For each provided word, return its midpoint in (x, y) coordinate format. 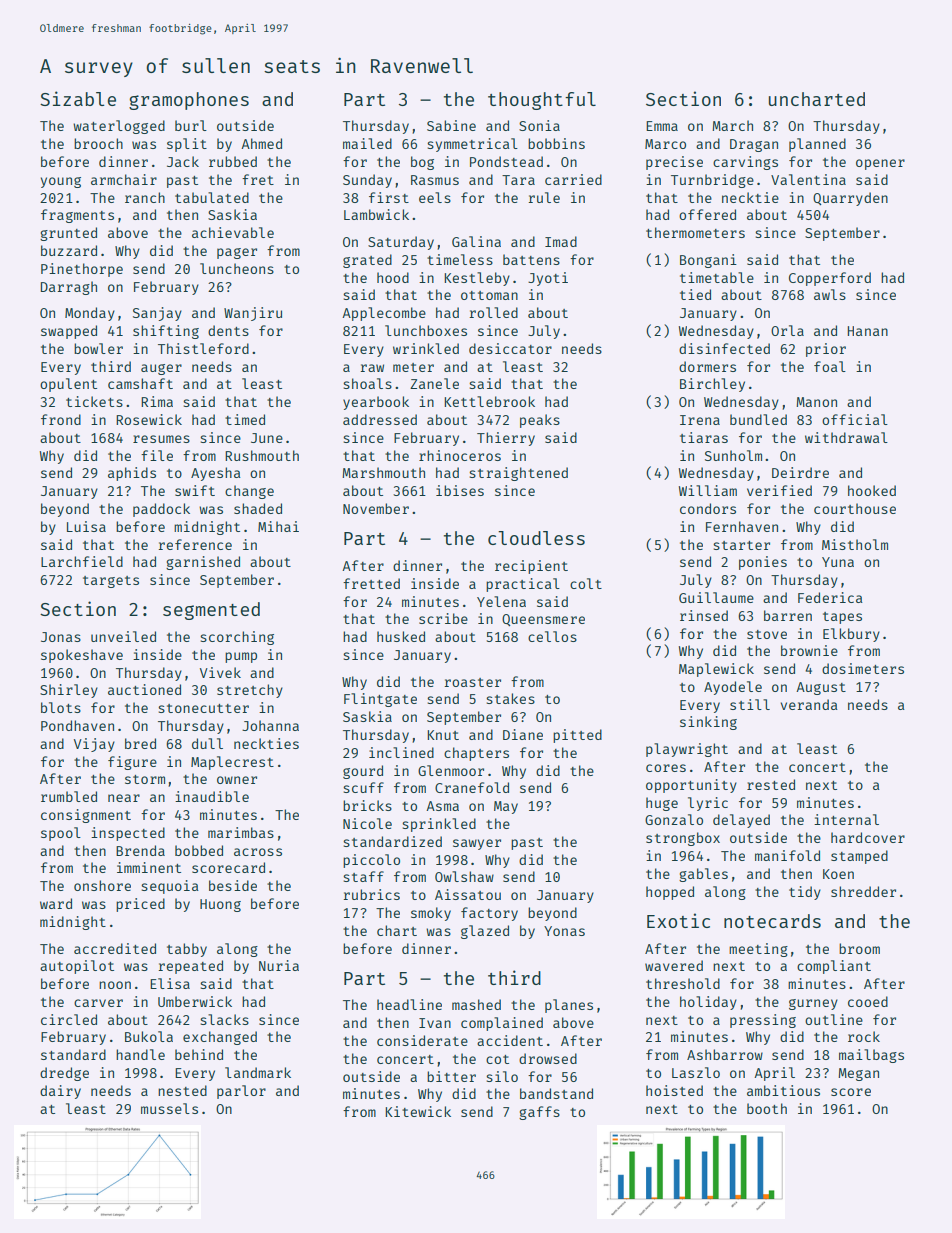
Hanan (868, 331)
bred (140, 743)
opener (880, 164)
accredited (115, 948)
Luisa (86, 526)
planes (569, 1006)
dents (228, 330)
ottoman (489, 295)
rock (864, 1036)
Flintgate (380, 700)
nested (182, 1090)
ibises (460, 490)
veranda (809, 704)
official (855, 419)
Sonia (539, 125)
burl (191, 125)
